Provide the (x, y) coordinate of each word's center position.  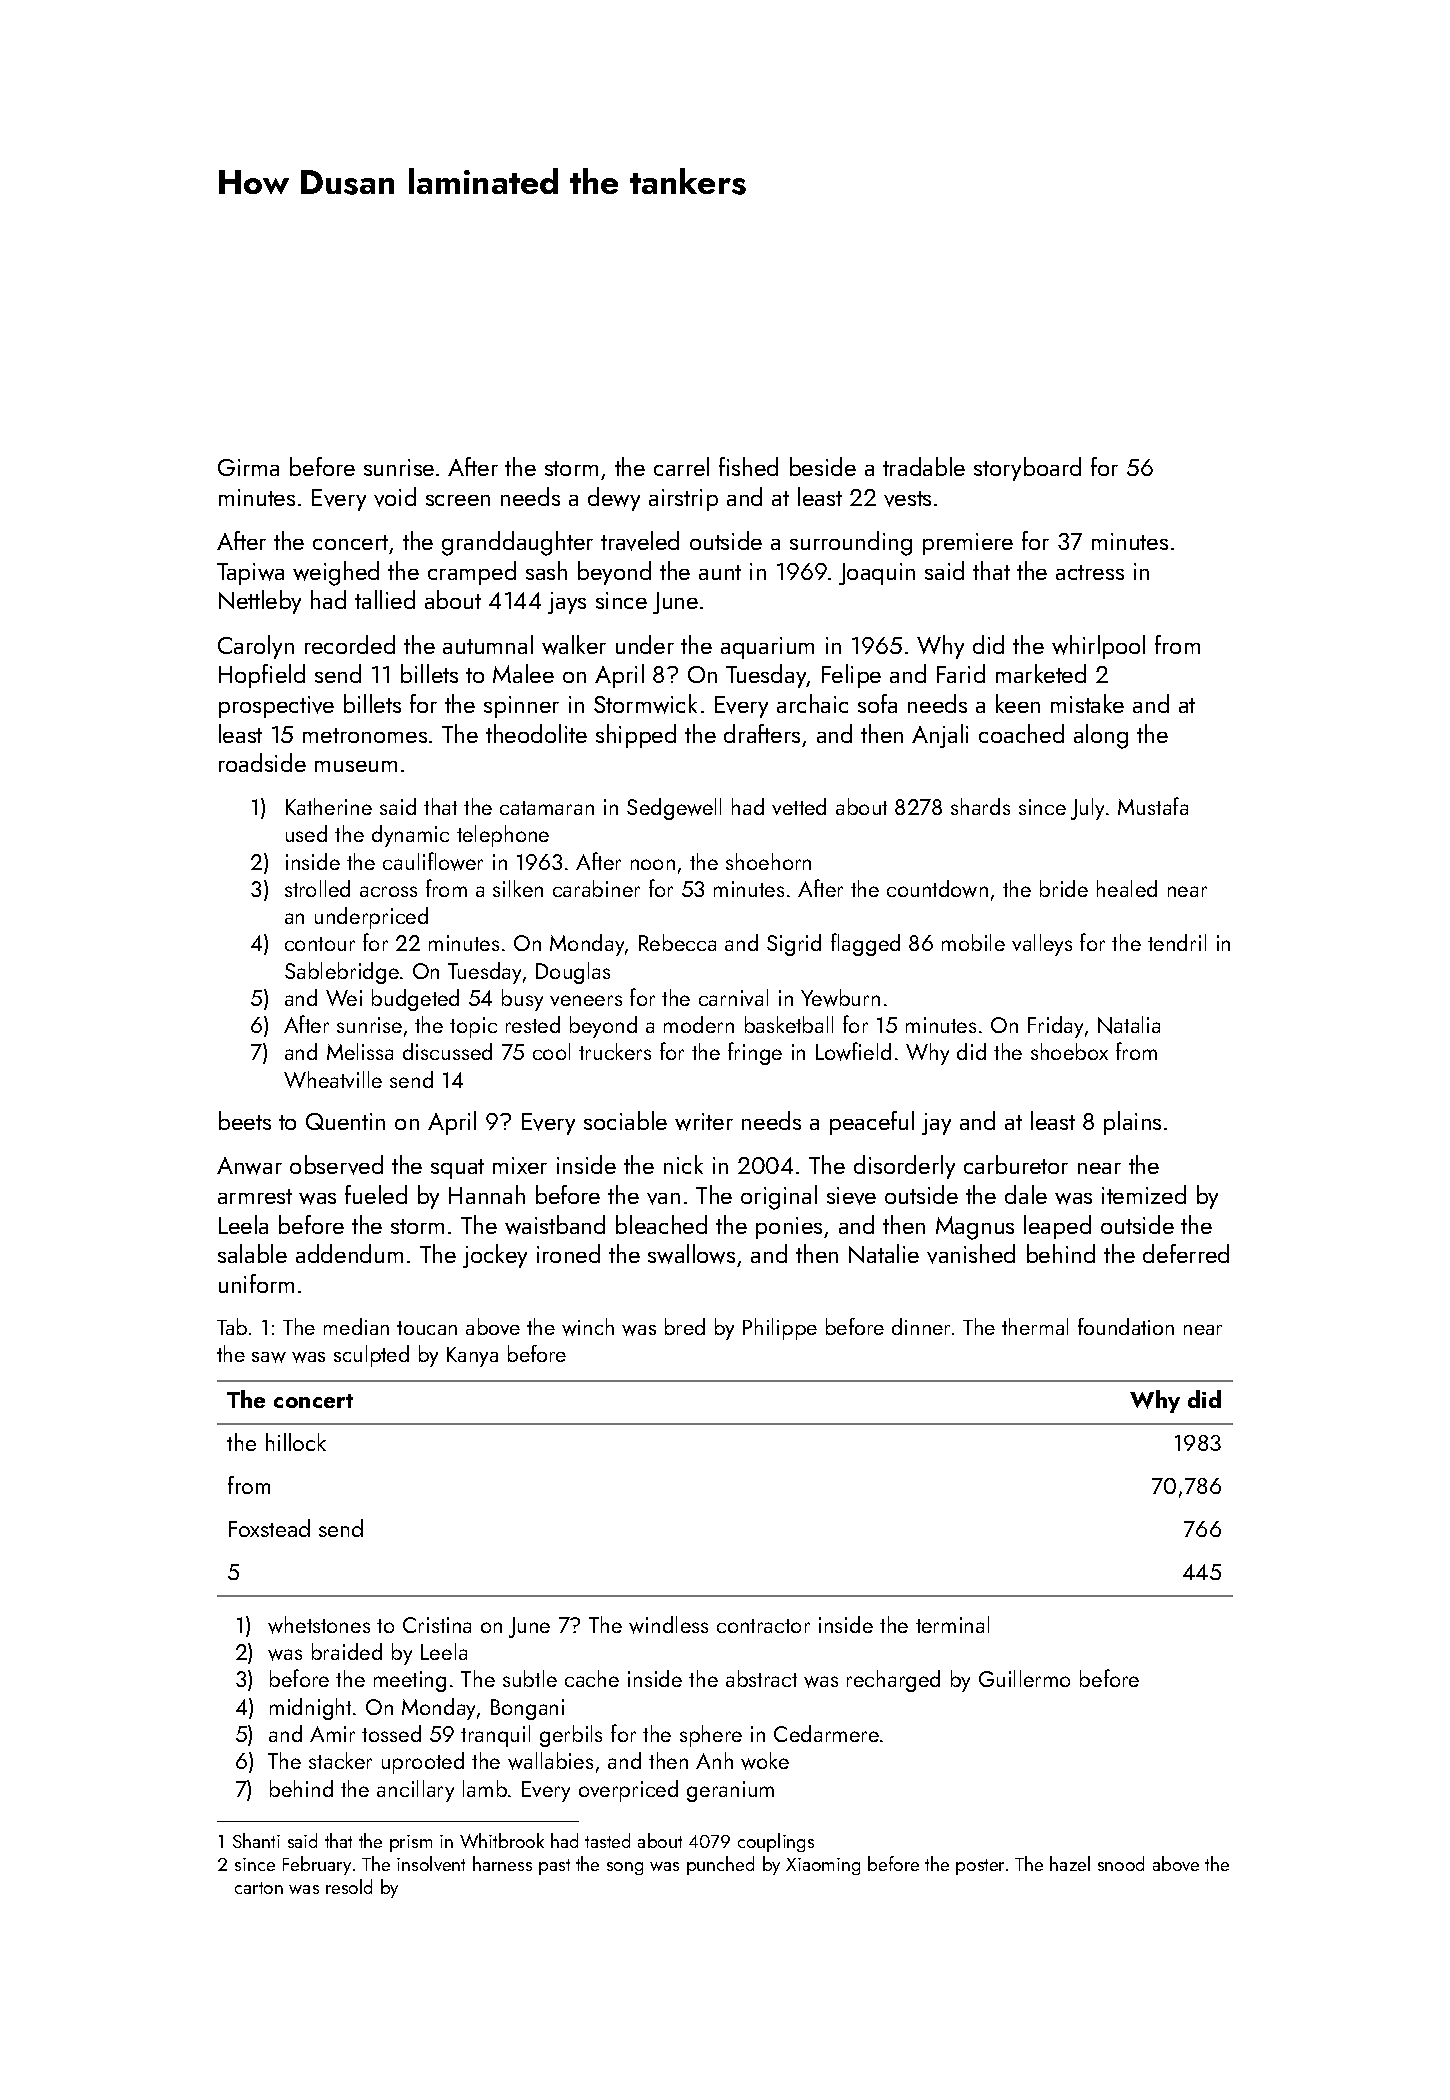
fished (748, 466)
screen (458, 500)
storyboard (1027, 469)
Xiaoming (823, 1866)
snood (1121, 1863)
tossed (391, 1733)
